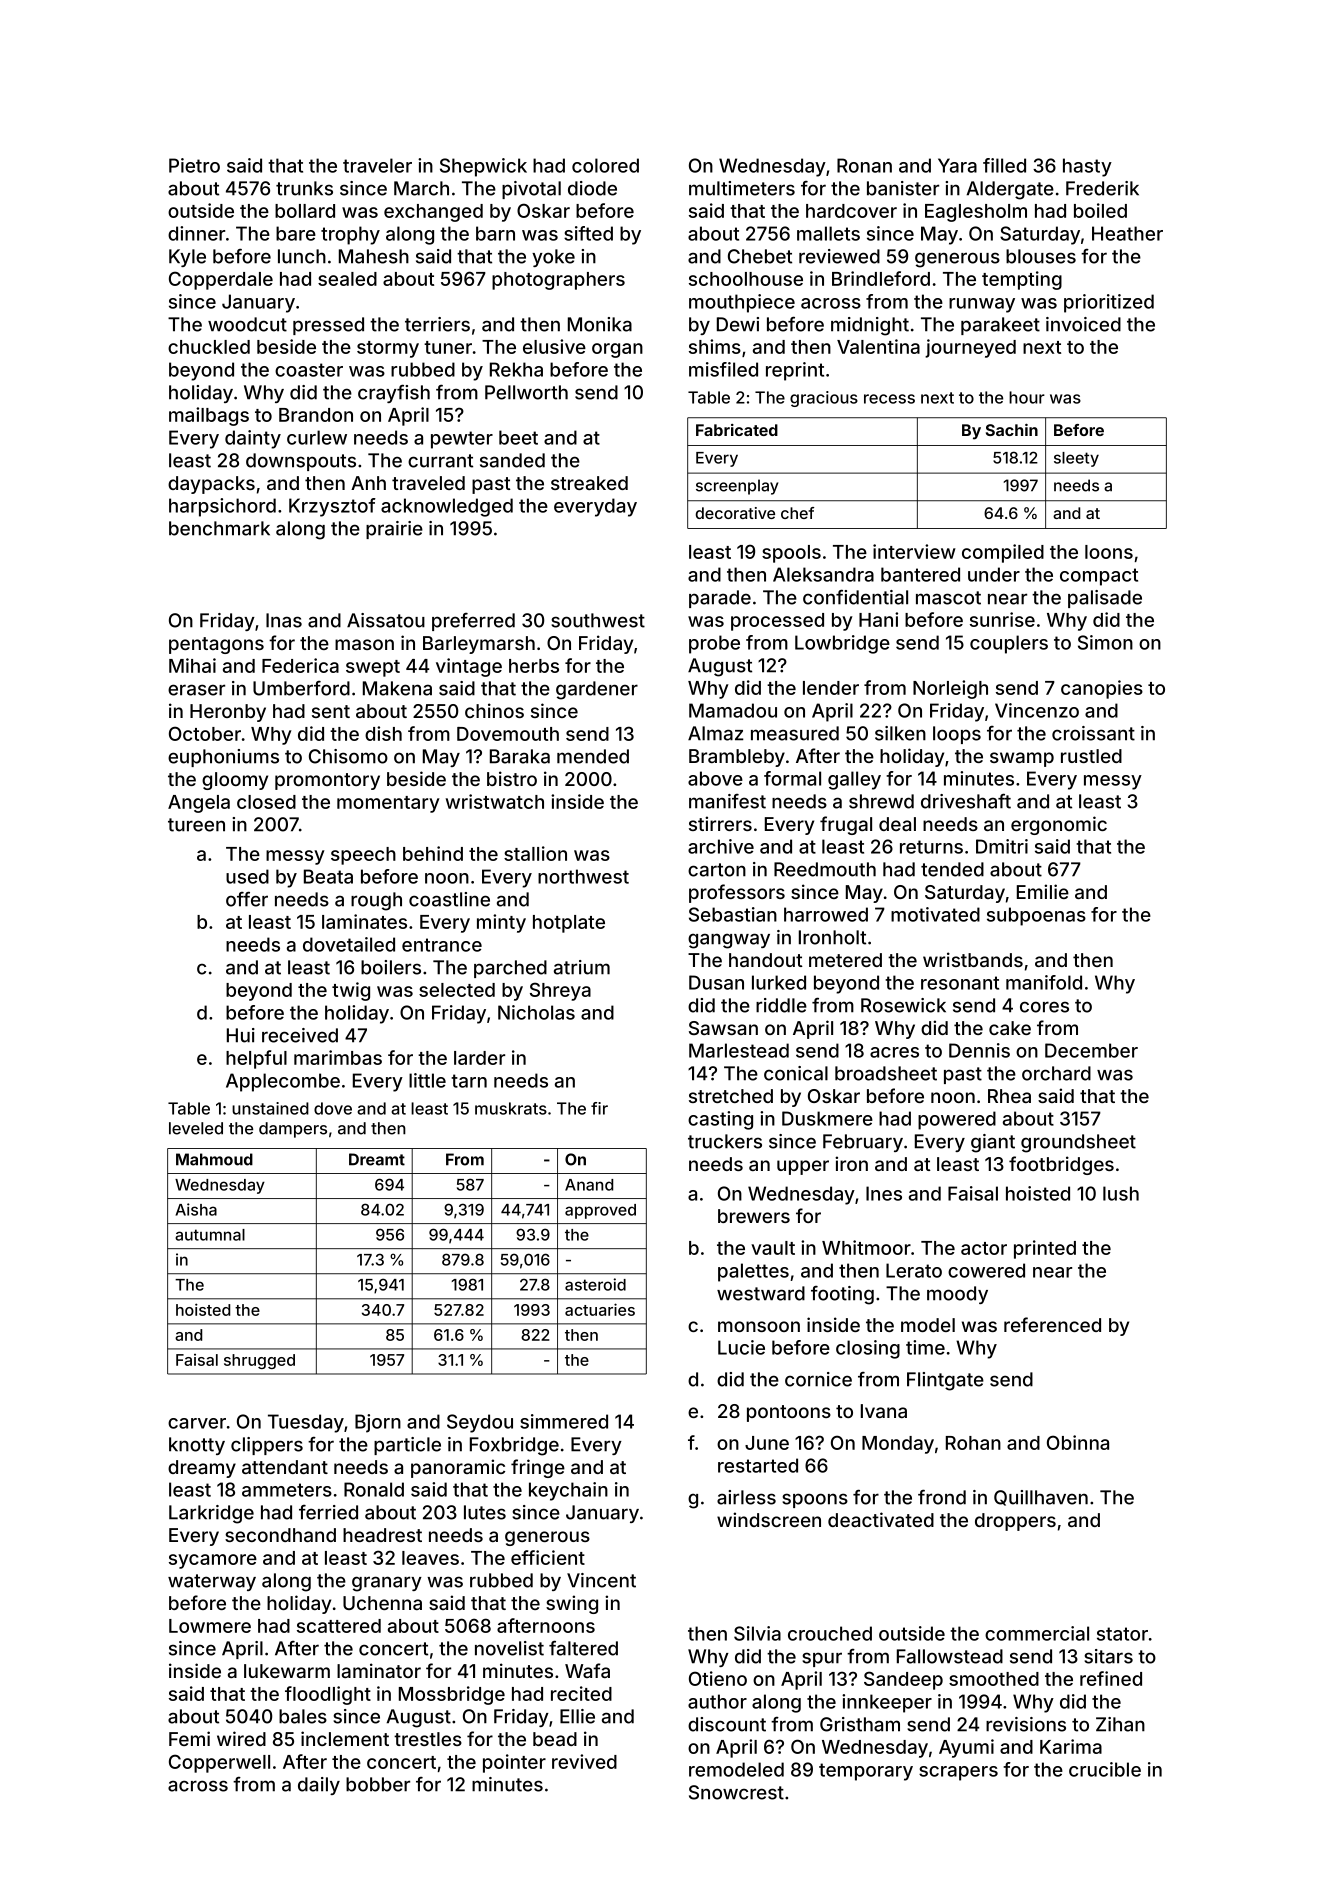 The image size is (1334, 1887). I want to click on closed, so click(266, 802).
